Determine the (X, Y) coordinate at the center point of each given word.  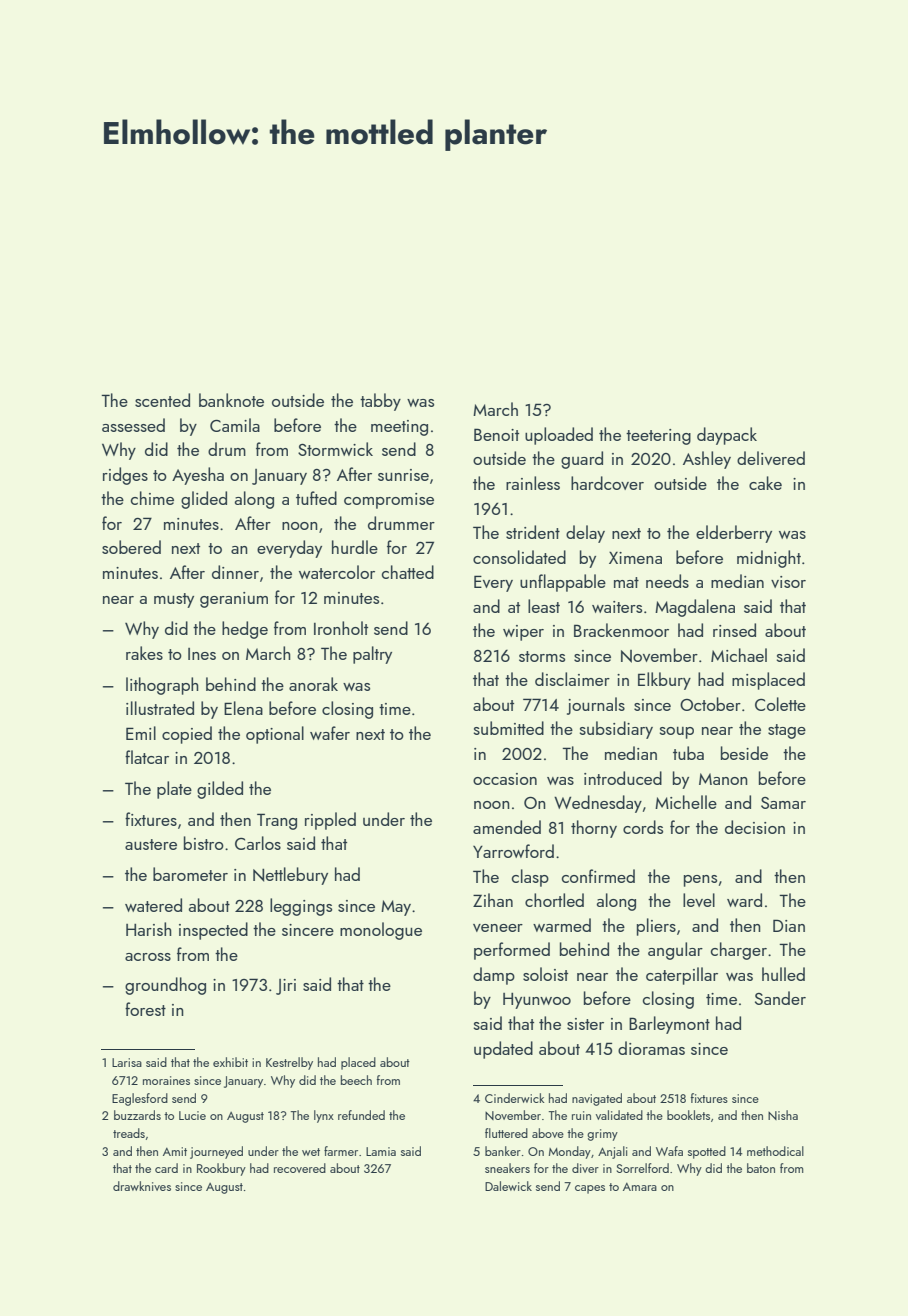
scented (162, 400)
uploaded (559, 436)
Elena (243, 708)
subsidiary (616, 730)
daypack (727, 436)
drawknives (142, 1186)
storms (542, 656)
